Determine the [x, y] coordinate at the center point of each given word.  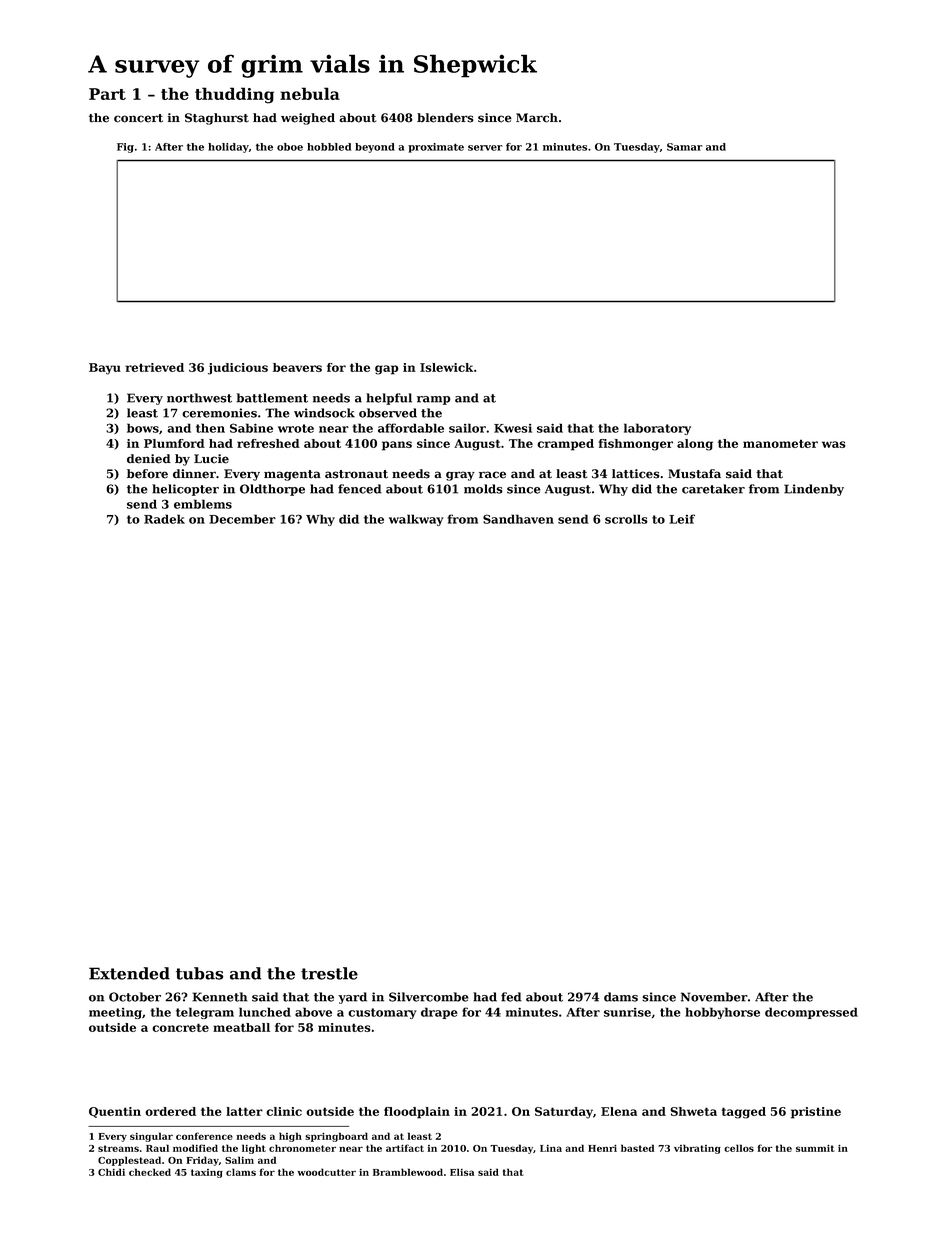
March [537, 118]
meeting [115, 1013]
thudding [234, 95]
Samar [684, 147]
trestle [329, 973]
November [714, 997]
